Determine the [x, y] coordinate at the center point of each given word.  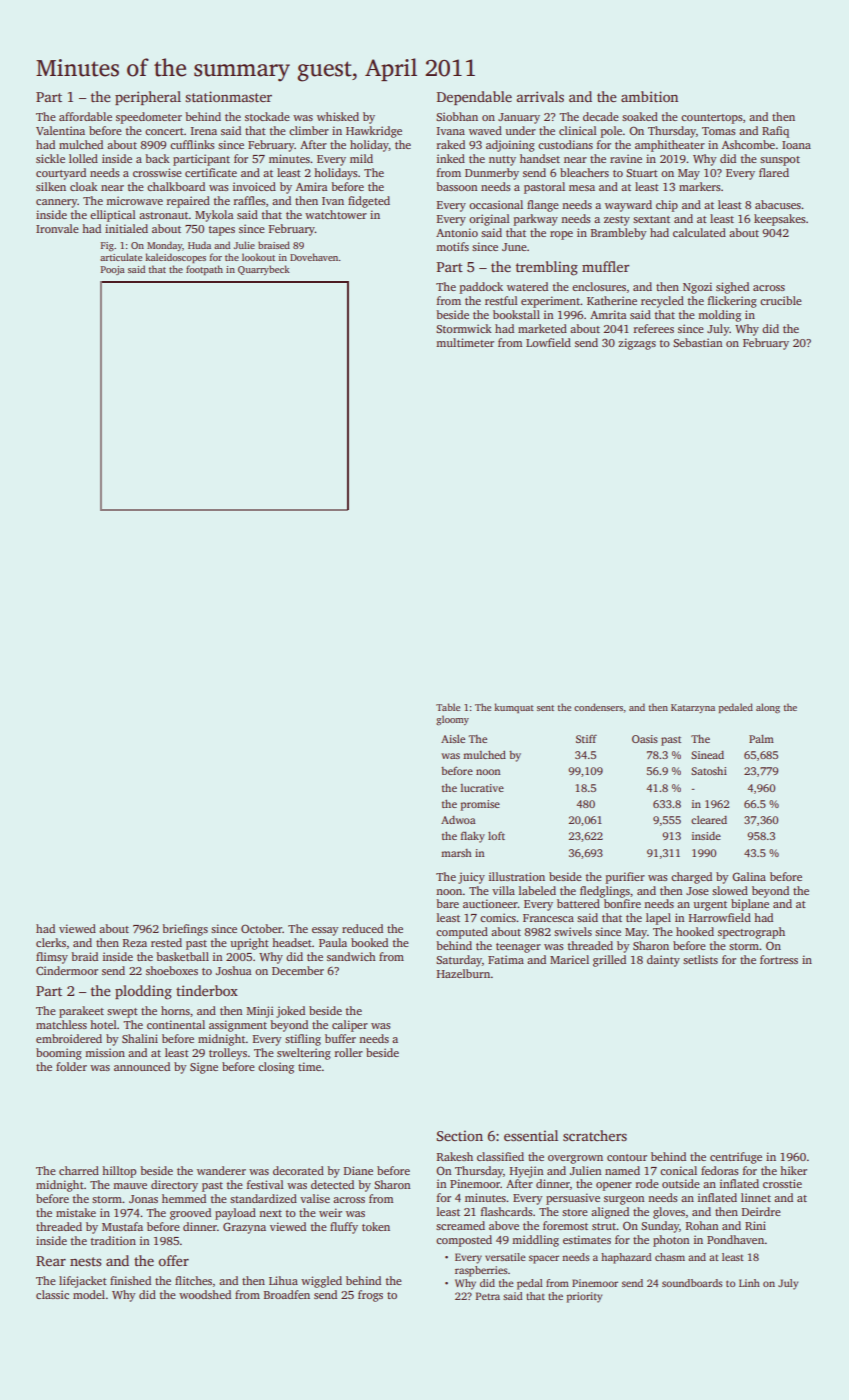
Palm [761, 739]
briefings [185, 930]
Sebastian [697, 342]
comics [498, 917]
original [489, 220]
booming [59, 1054]
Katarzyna [693, 708]
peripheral [148, 98]
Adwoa [458, 820]
